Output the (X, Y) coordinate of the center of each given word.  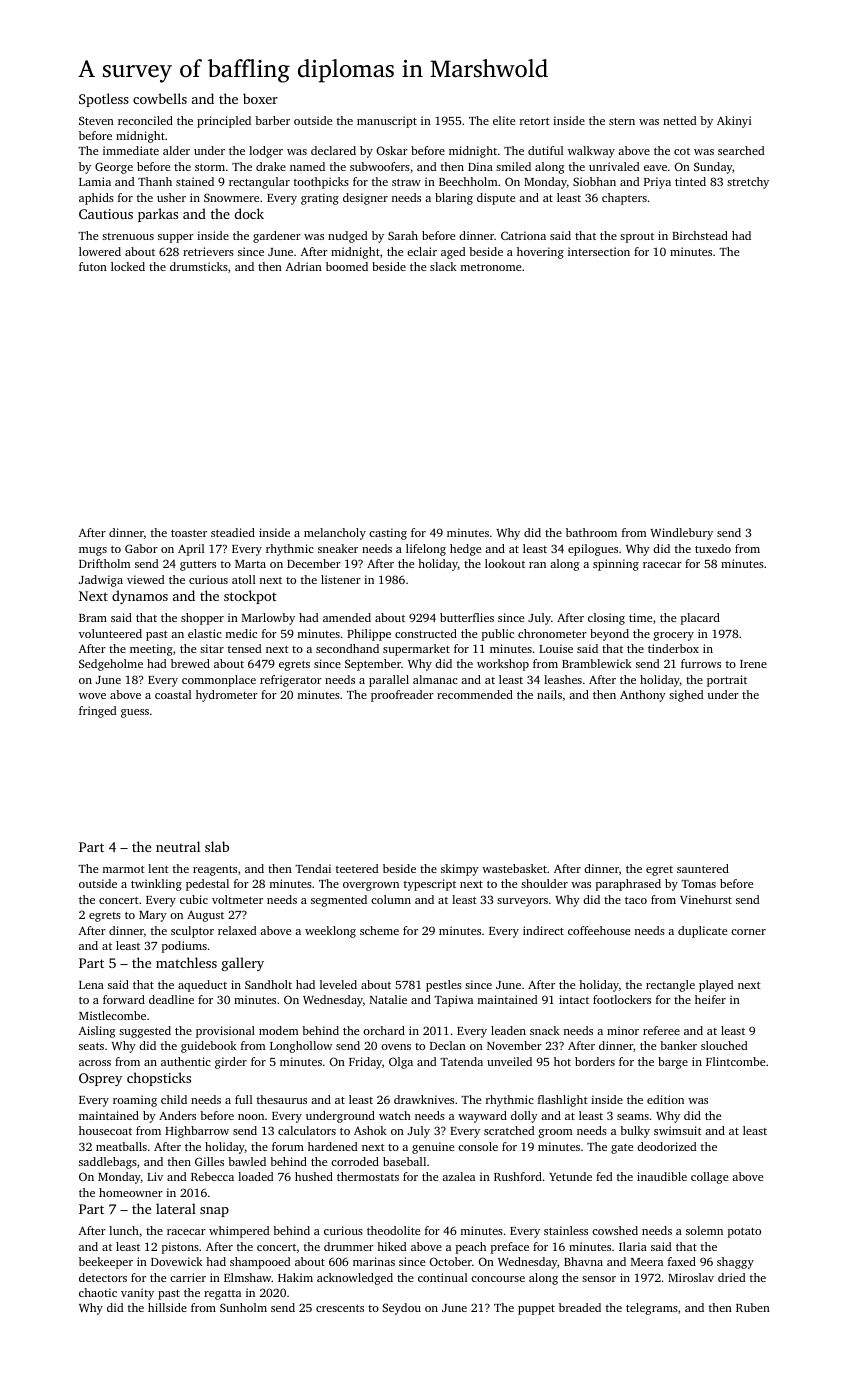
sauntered (703, 868)
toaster (189, 533)
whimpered (239, 1232)
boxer (260, 98)
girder (231, 1063)
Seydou (401, 1309)
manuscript (387, 122)
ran (537, 565)
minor (623, 1030)
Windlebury (681, 534)
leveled (338, 984)
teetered (357, 868)
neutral (178, 846)
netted (680, 120)
